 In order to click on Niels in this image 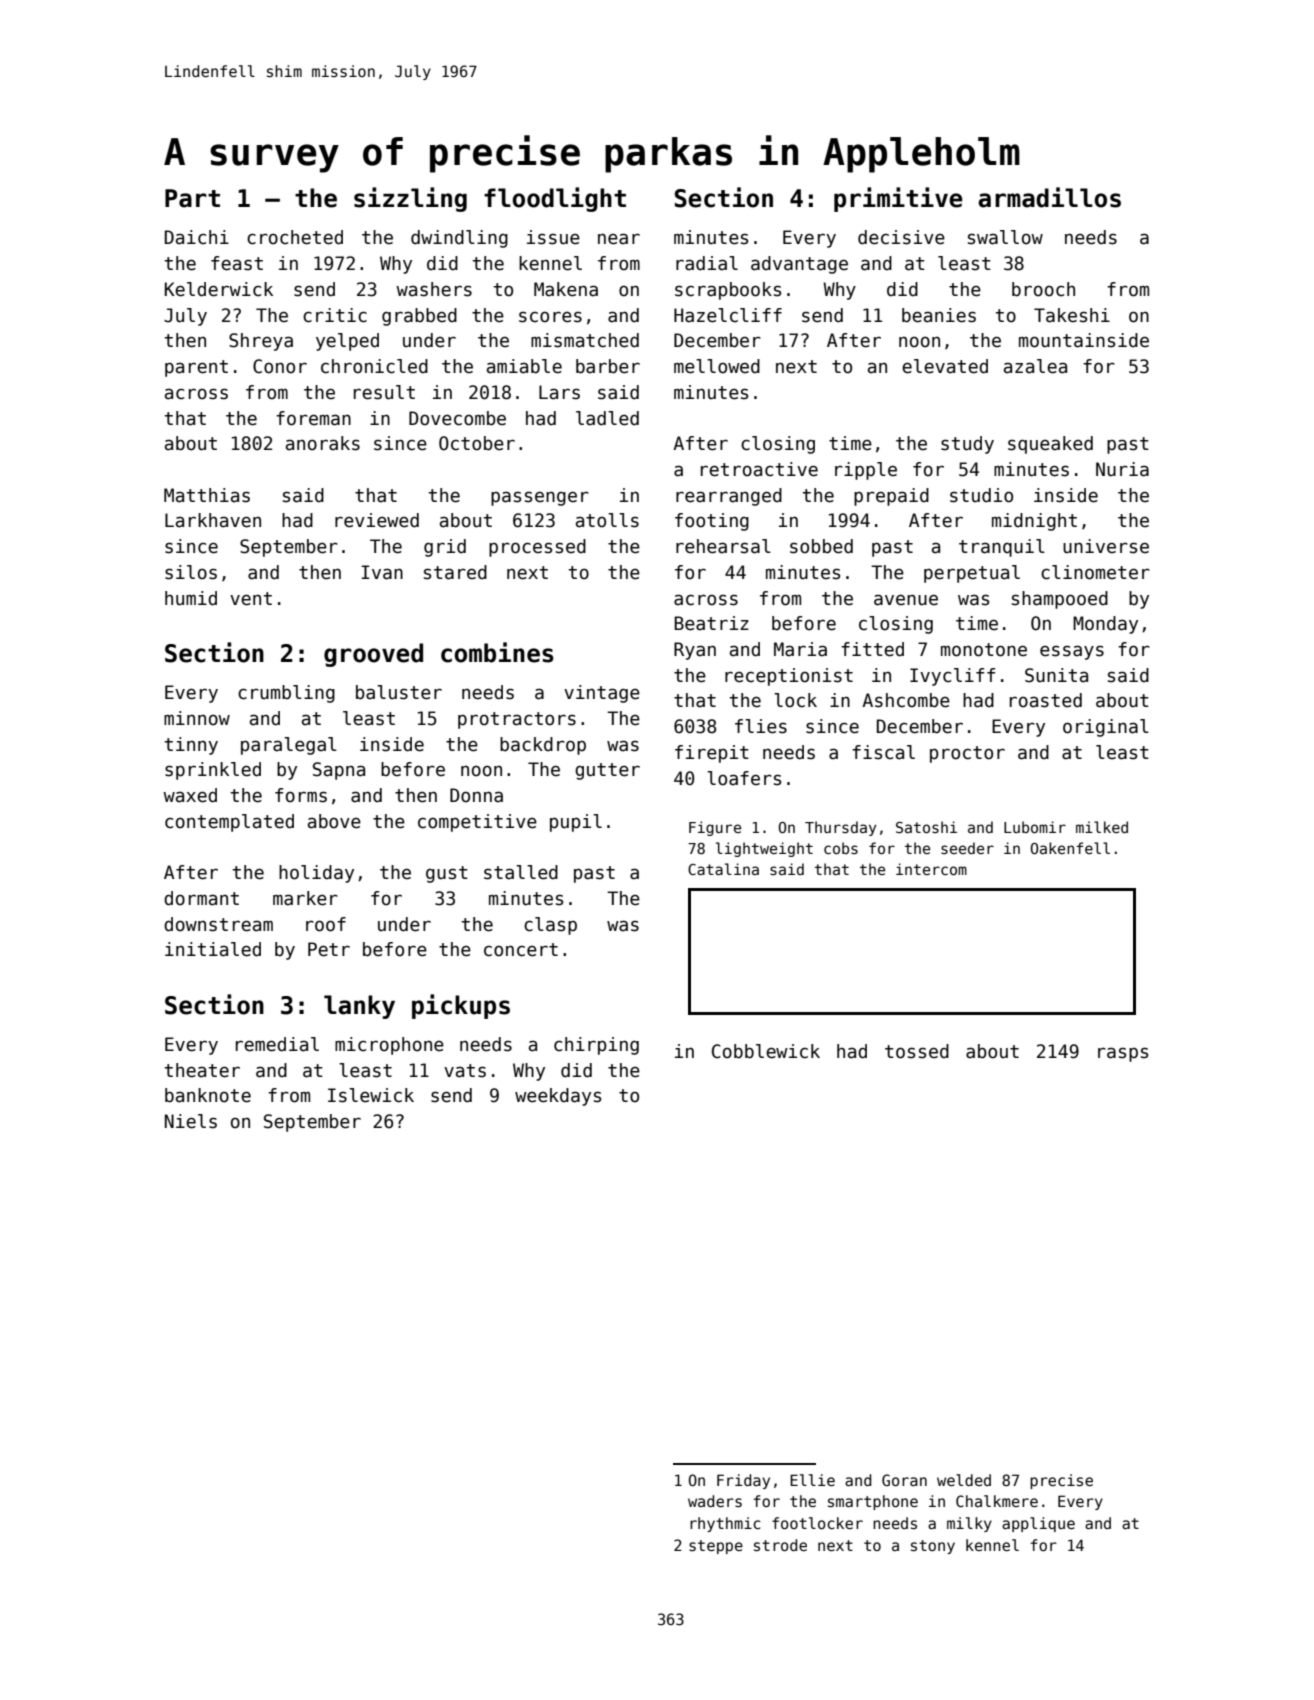, I will do `click(191, 1121)`.
